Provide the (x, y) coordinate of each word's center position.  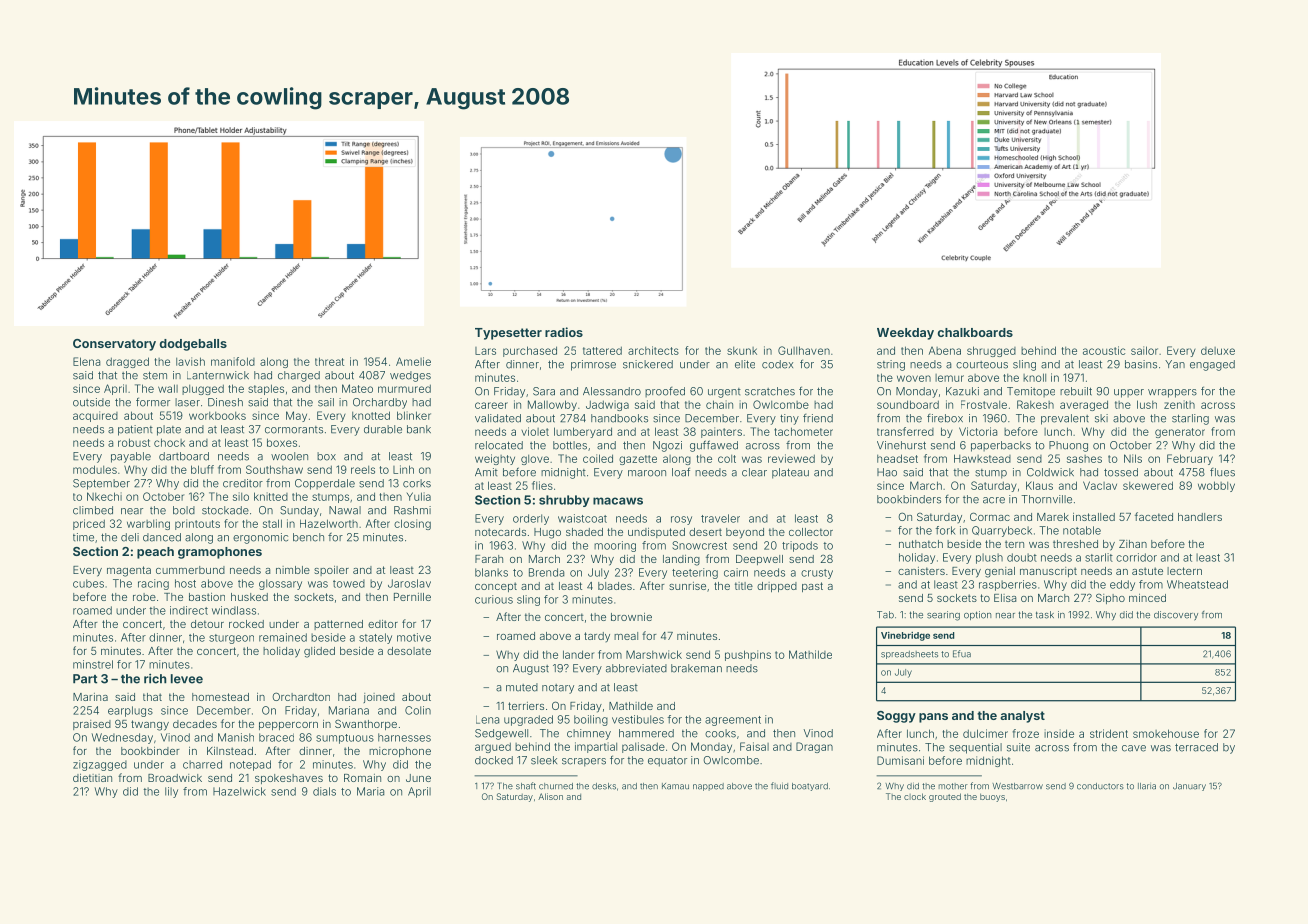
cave (1134, 748)
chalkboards (975, 332)
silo (241, 496)
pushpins (748, 655)
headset (897, 458)
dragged (127, 362)
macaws (618, 501)
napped (708, 787)
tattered (602, 350)
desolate (409, 651)
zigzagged (100, 765)
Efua (962, 654)
